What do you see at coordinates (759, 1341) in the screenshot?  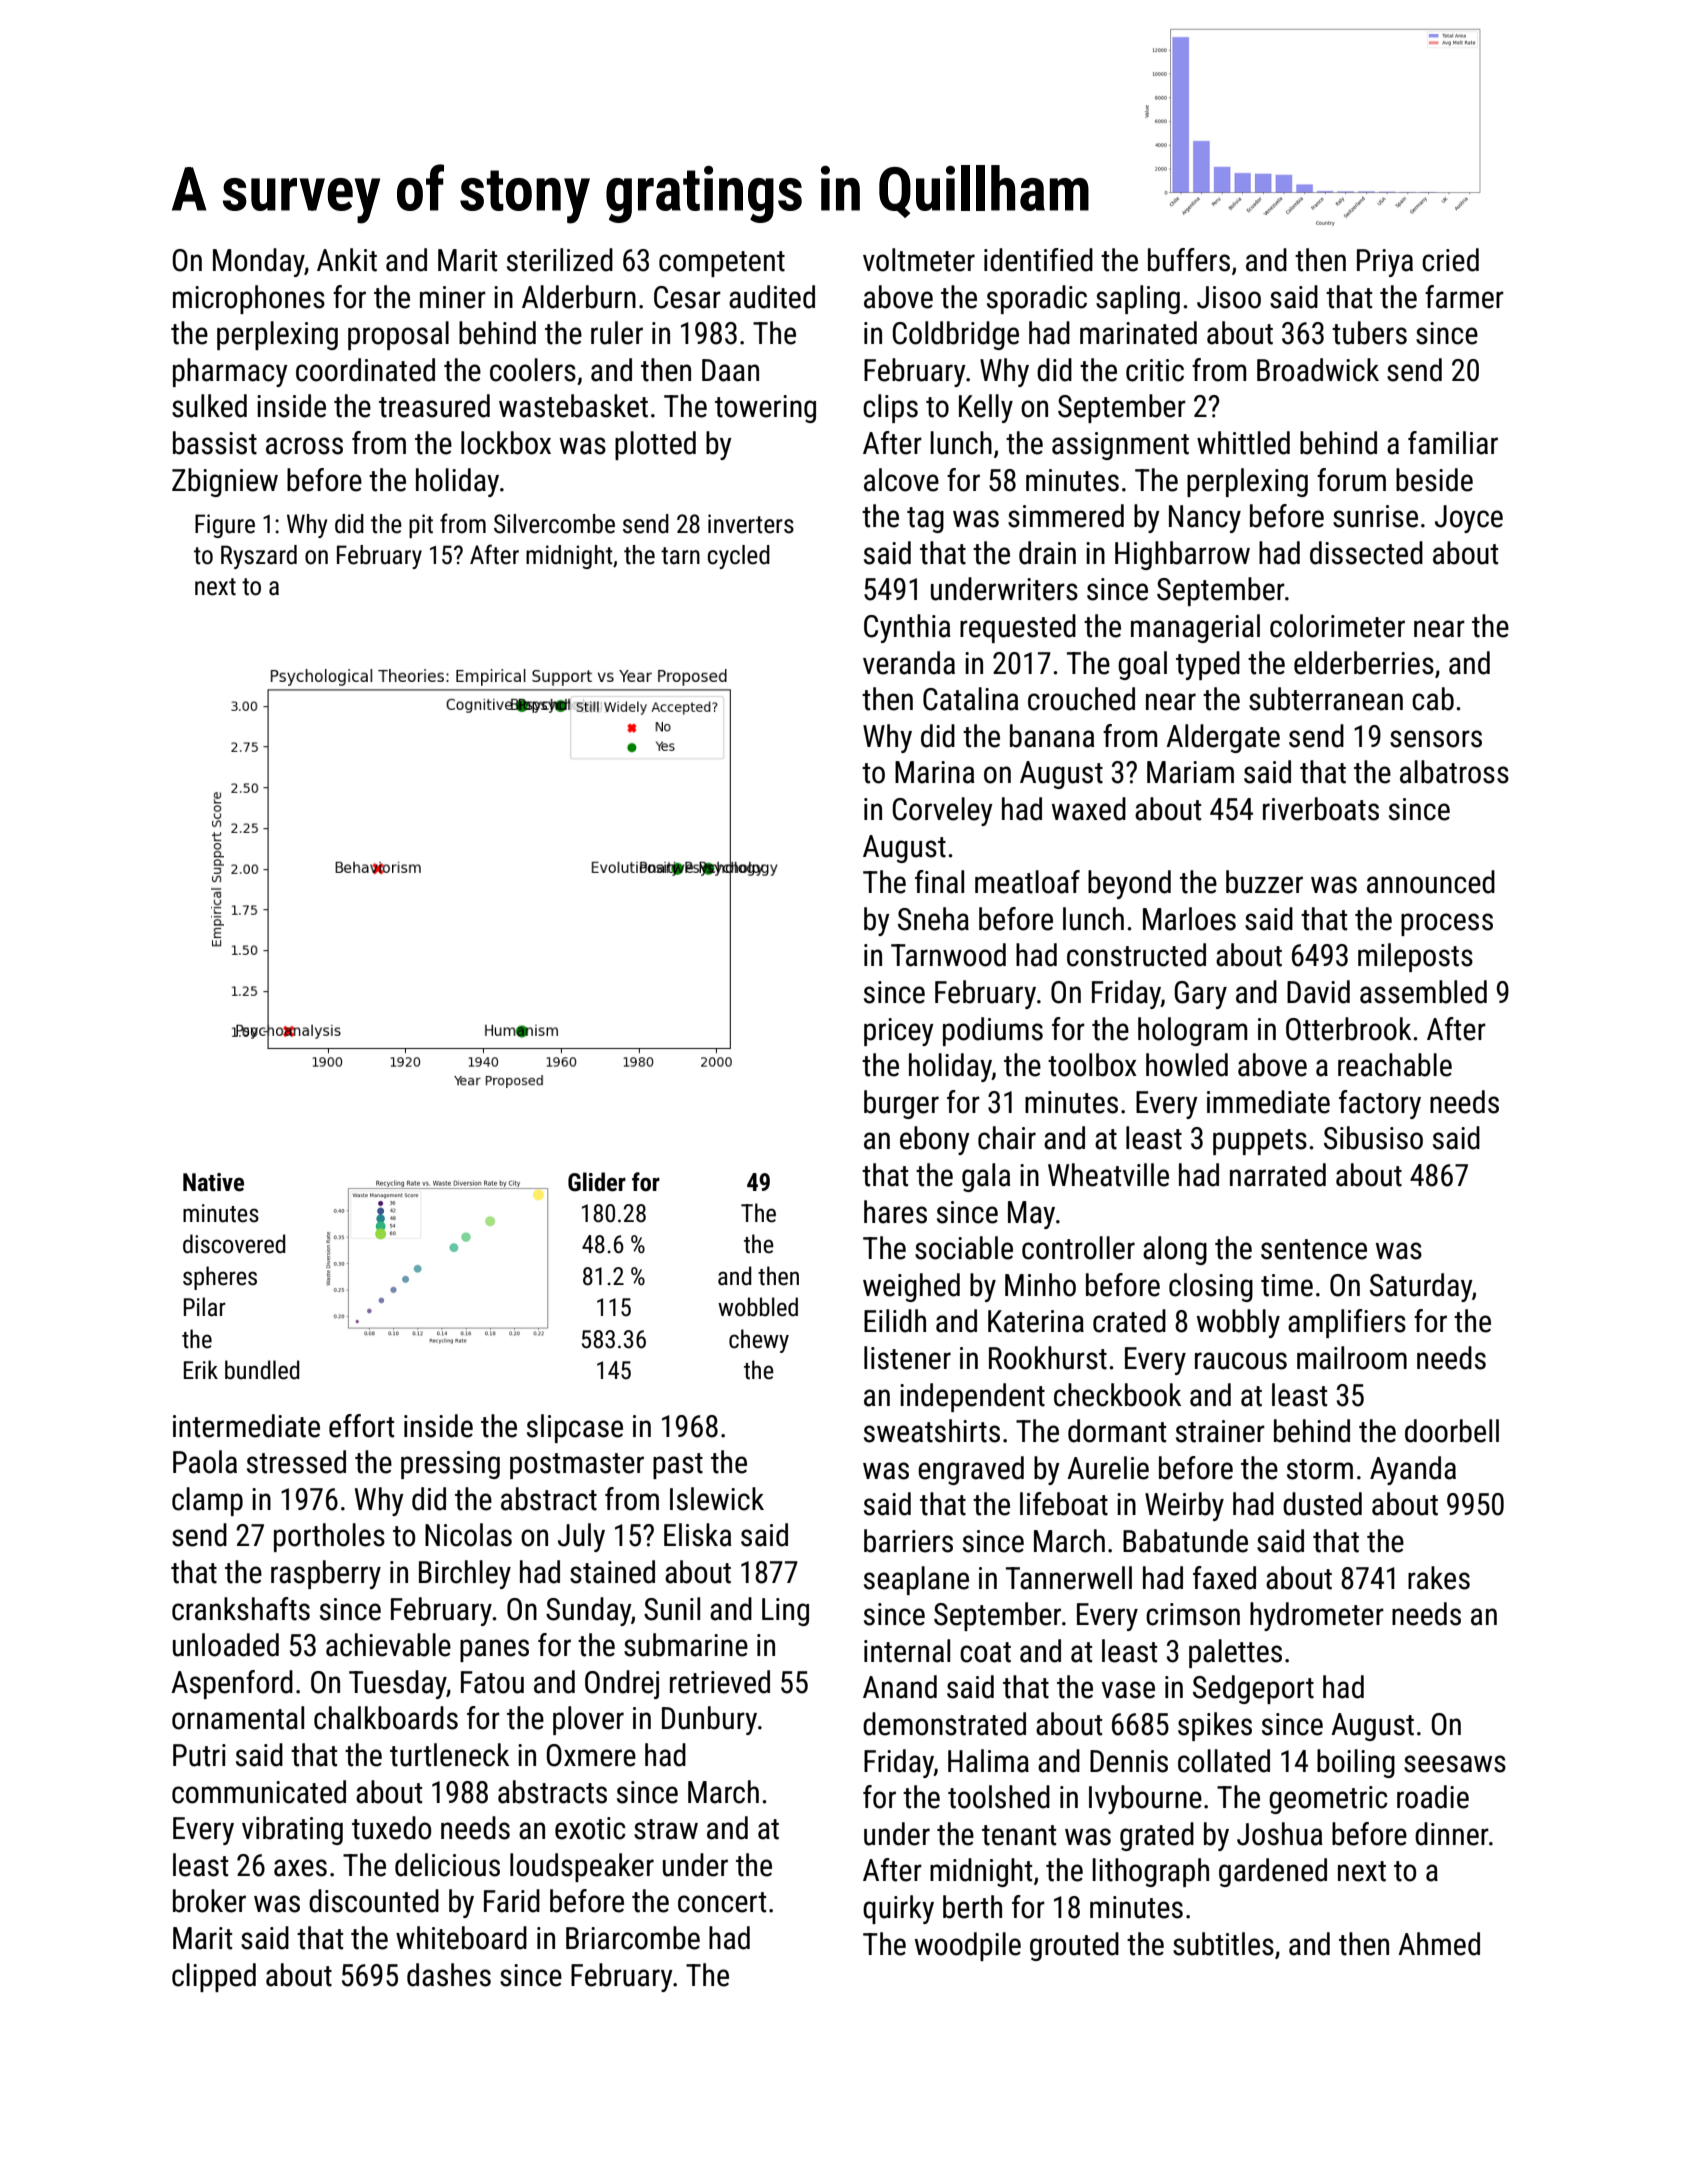 I see `chewy` at bounding box center [759, 1341].
